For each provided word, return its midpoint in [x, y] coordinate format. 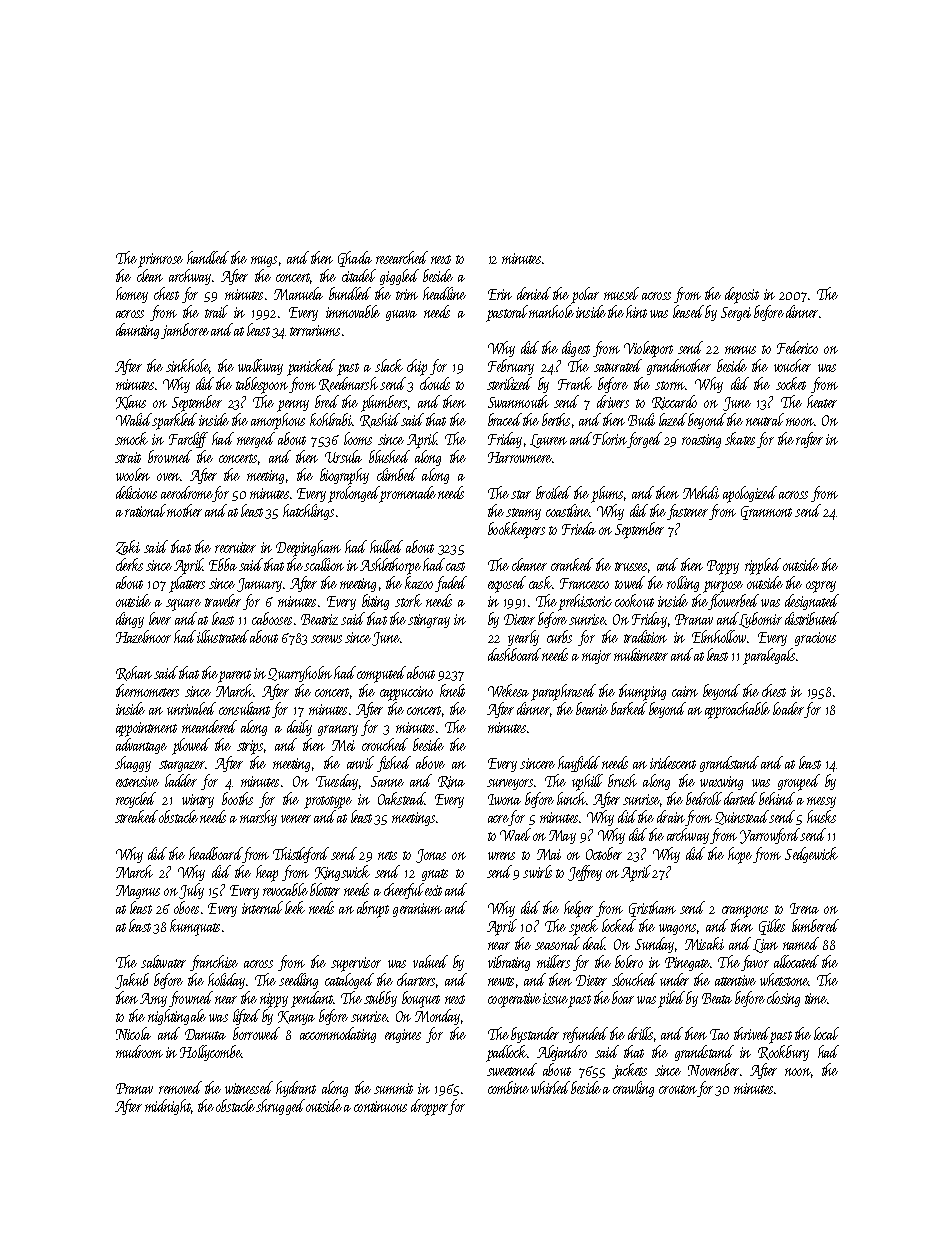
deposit [742, 295]
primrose [160, 260]
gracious [815, 639]
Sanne [387, 781]
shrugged [280, 1107]
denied [534, 293]
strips [250, 747]
